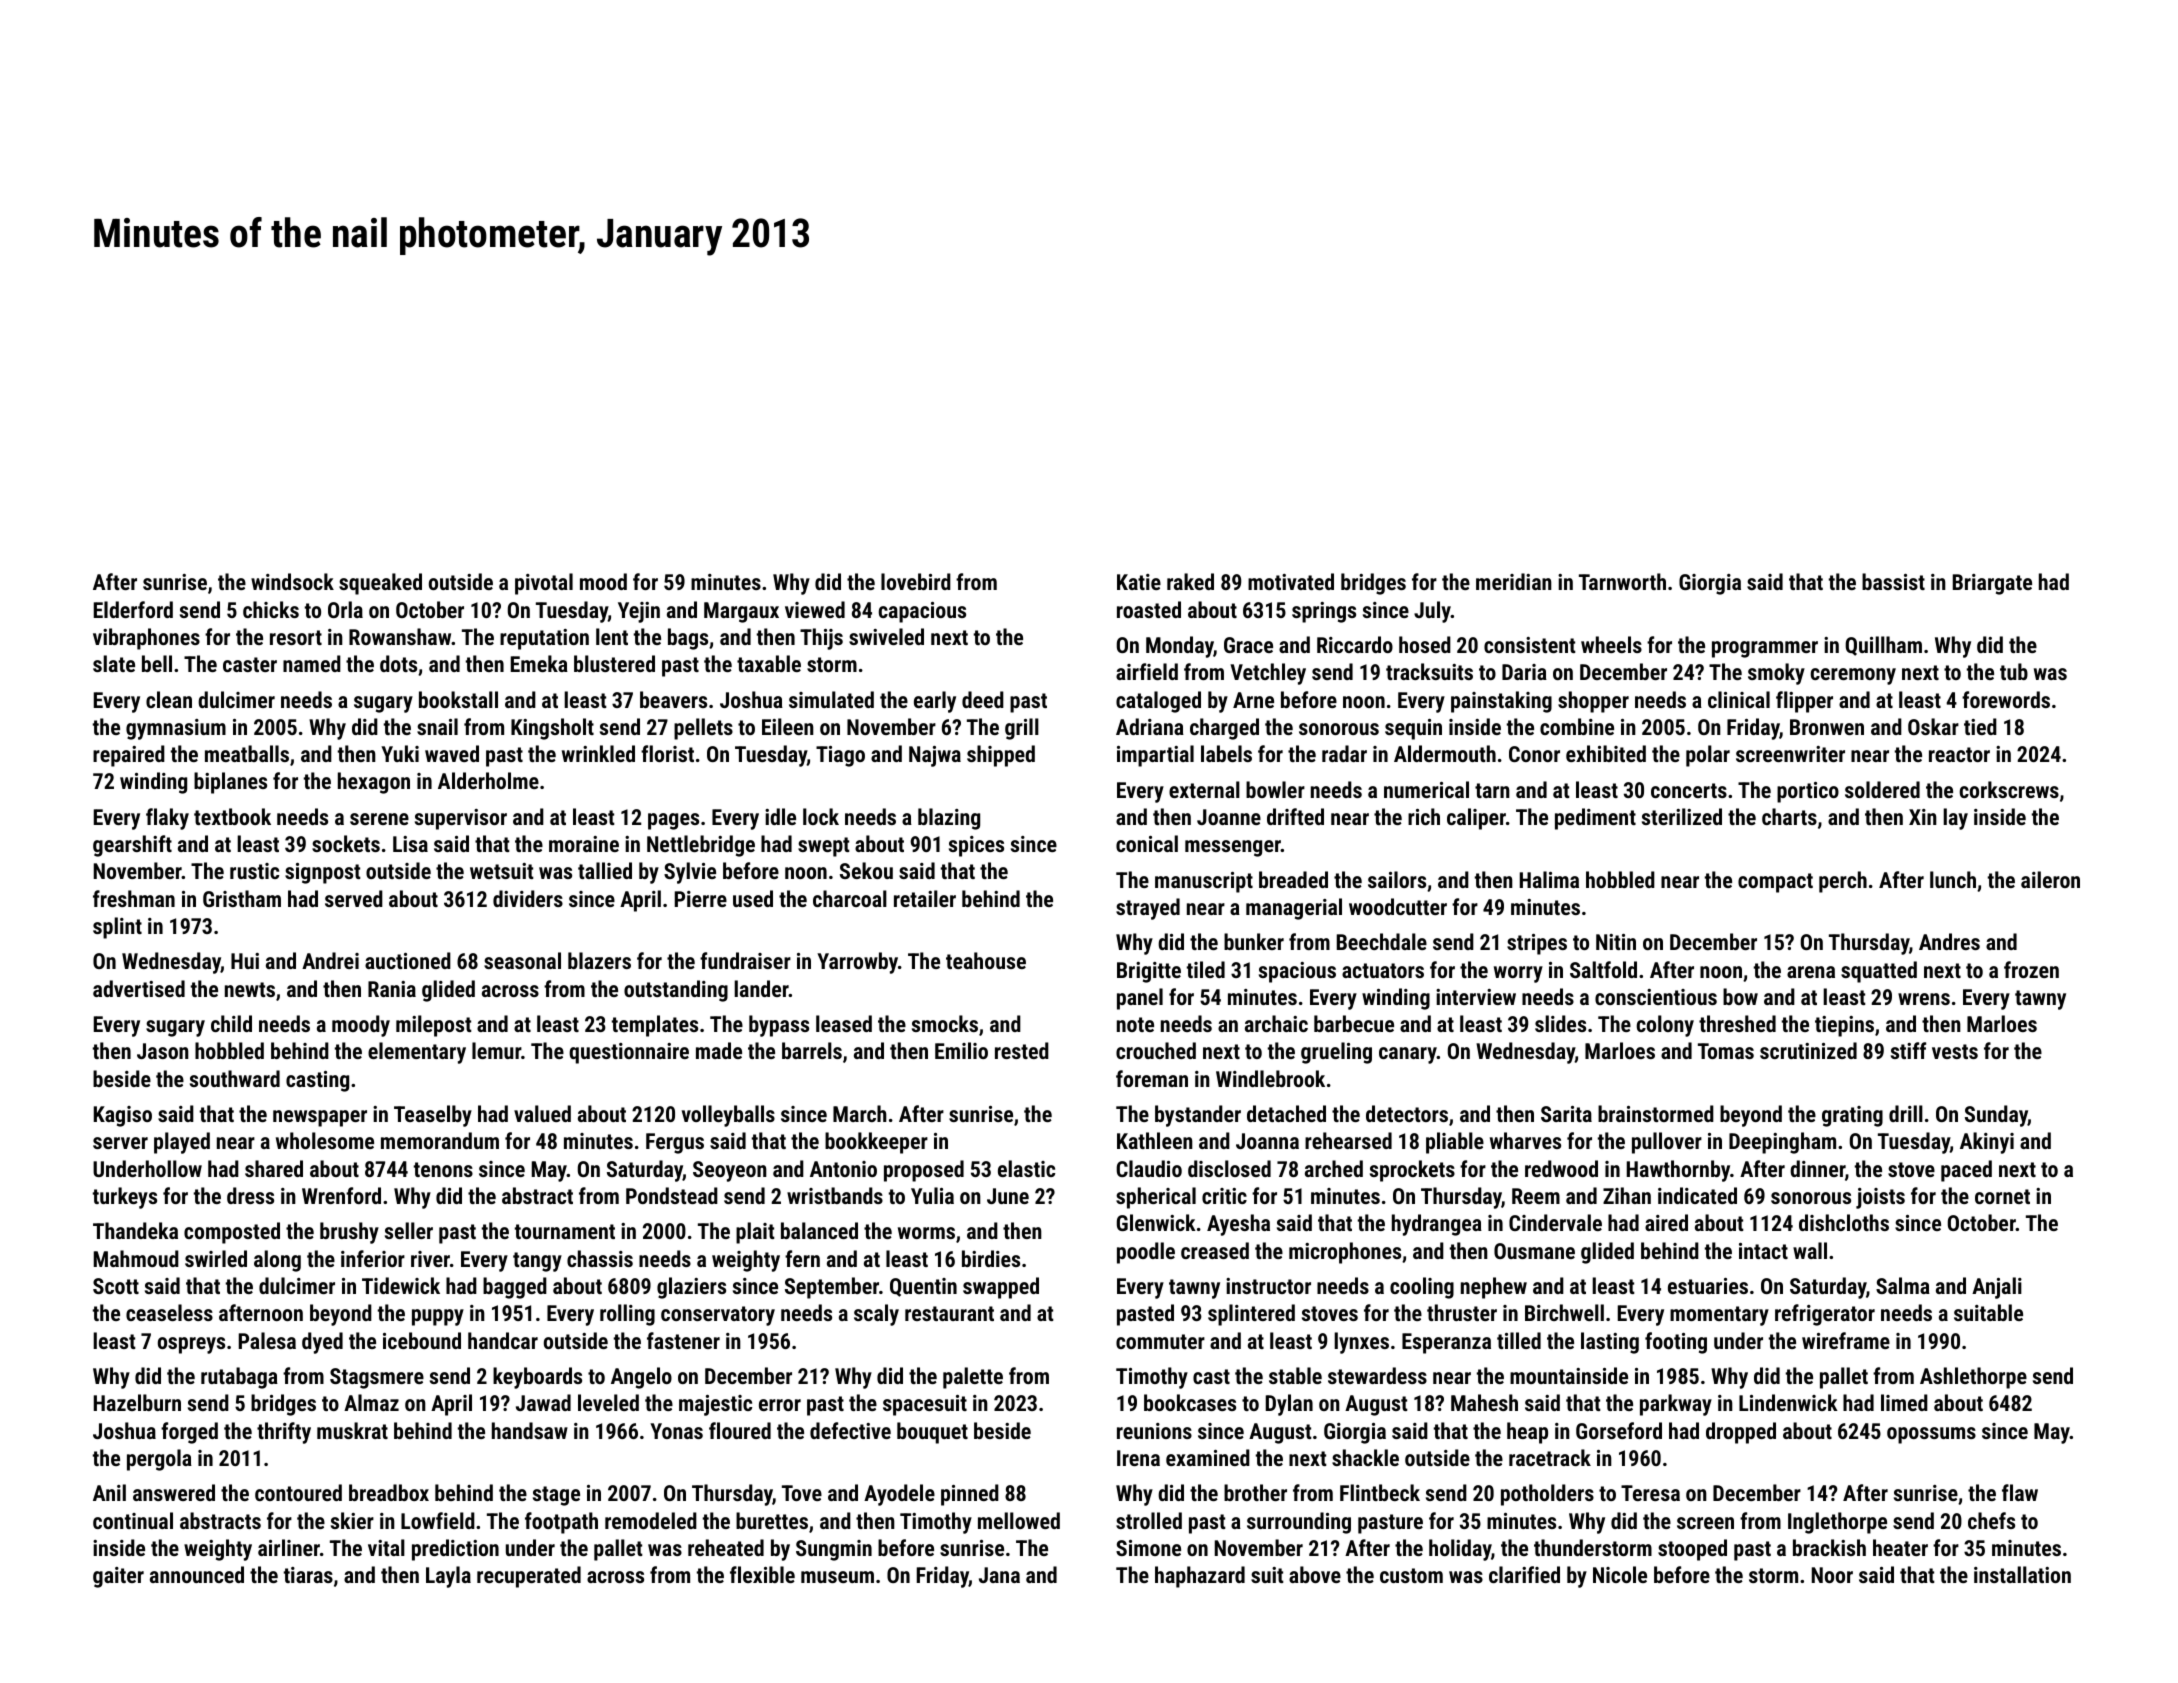 The image size is (2178, 1683). Describe the element at coordinates (1817, 1168) in the document. I see `dinner` at that location.
